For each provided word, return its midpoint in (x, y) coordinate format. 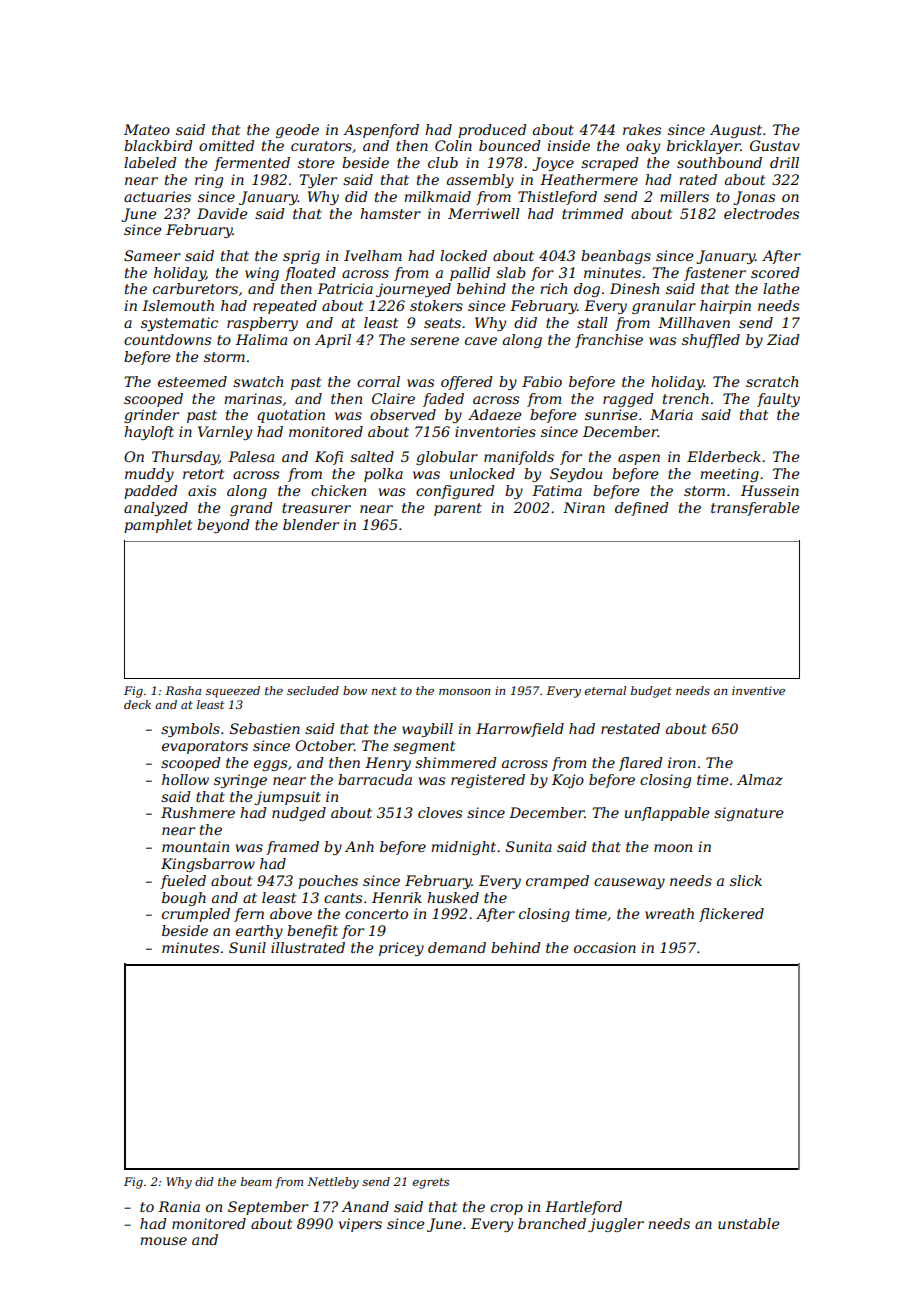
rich (553, 288)
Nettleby (333, 1183)
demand (457, 947)
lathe (781, 288)
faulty (778, 400)
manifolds (519, 458)
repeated (285, 307)
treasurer (316, 508)
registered (488, 781)
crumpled (196, 915)
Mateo (147, 129)
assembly (480, 181)
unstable (749, 1223)
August (736, 131)
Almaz (760, 780)
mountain (195, 846)
